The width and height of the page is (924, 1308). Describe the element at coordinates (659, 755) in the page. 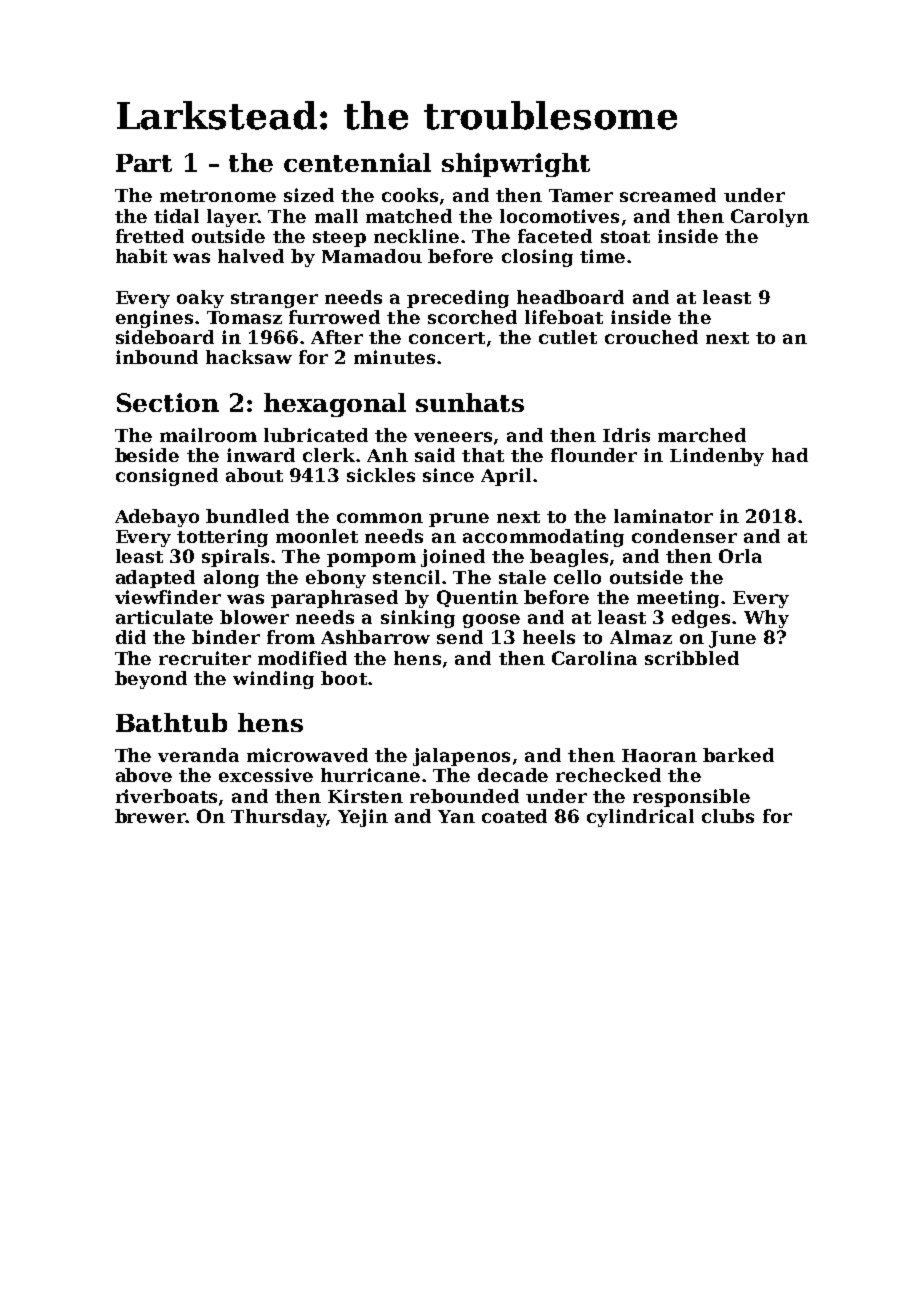

I see `Haoran` at that location.
